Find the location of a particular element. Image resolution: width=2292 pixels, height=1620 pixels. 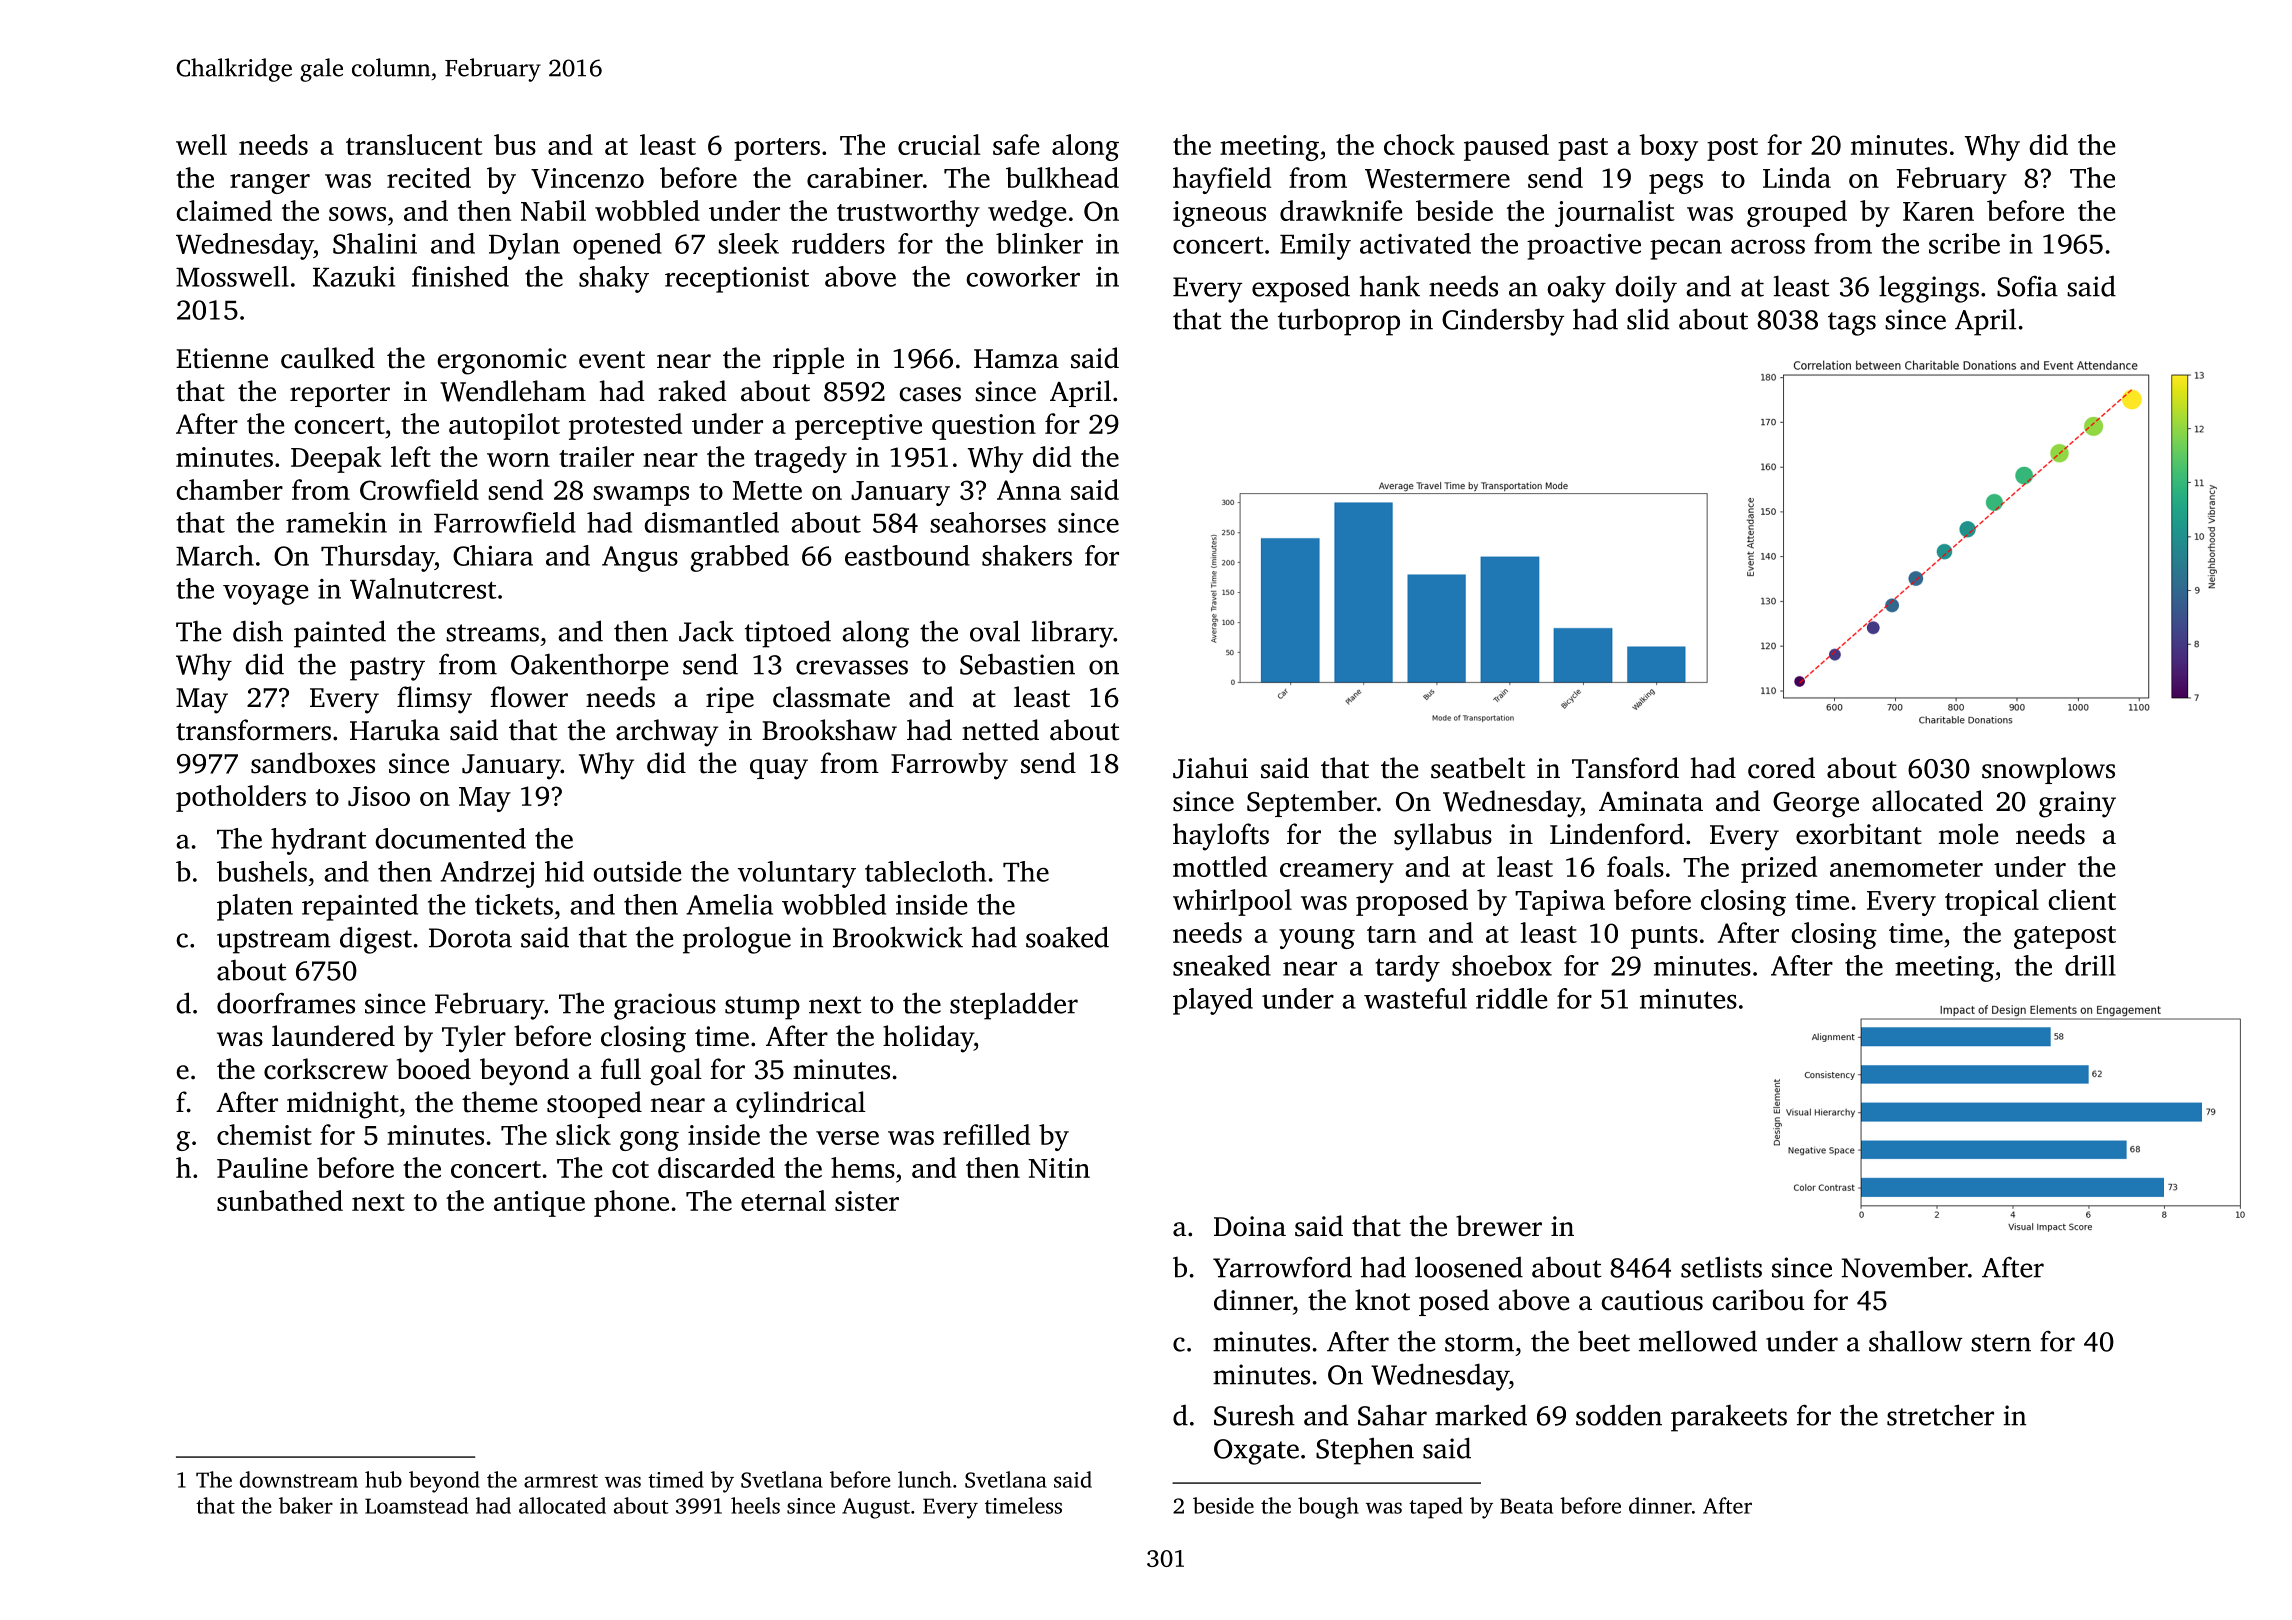

outside is located at coordinates (637, 871).
